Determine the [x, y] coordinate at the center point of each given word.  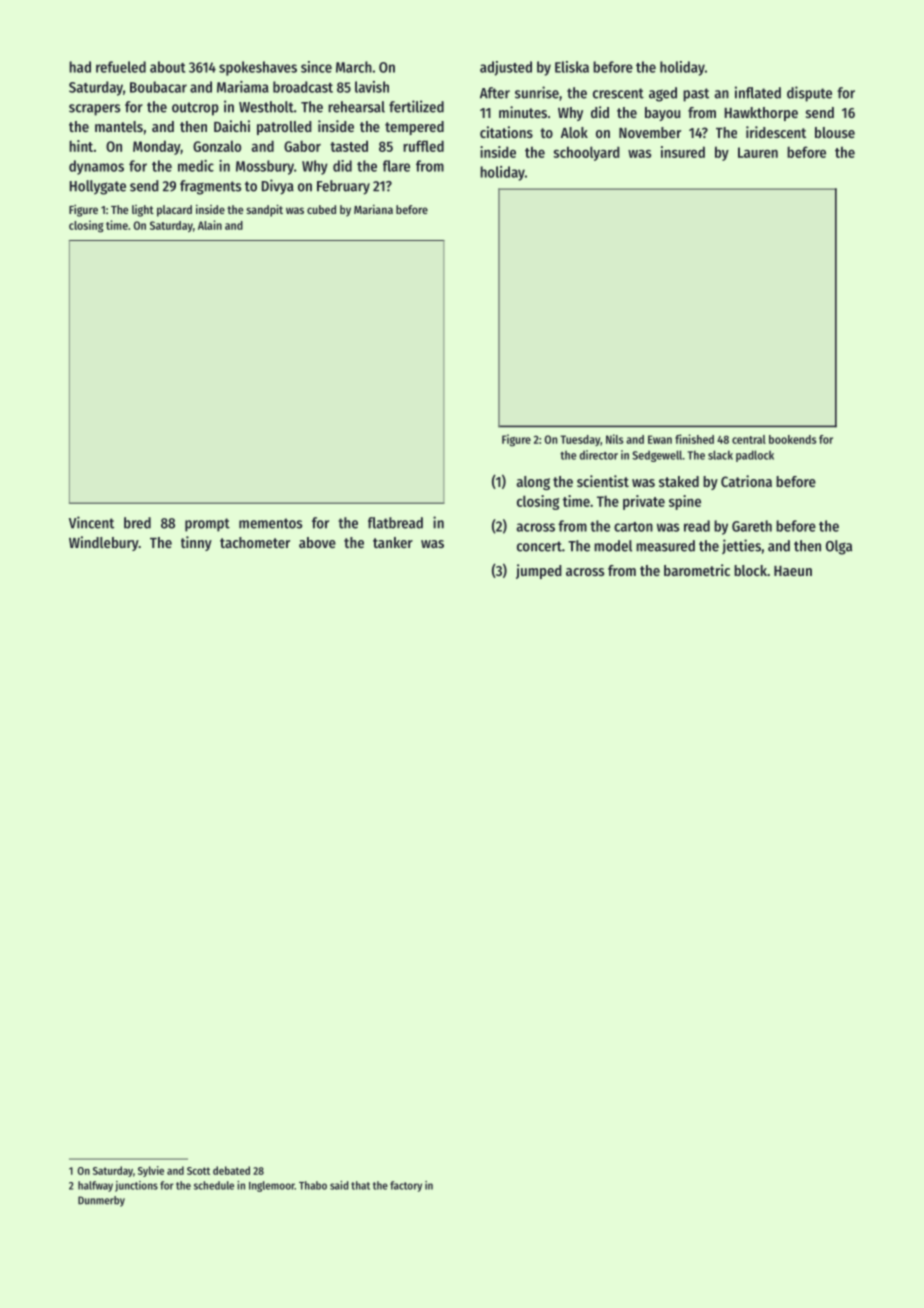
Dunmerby [101, 1201]
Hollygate [98, 187]
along [533, 483]
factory [406, 1186]
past [696, 95]
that [360, 1185]
